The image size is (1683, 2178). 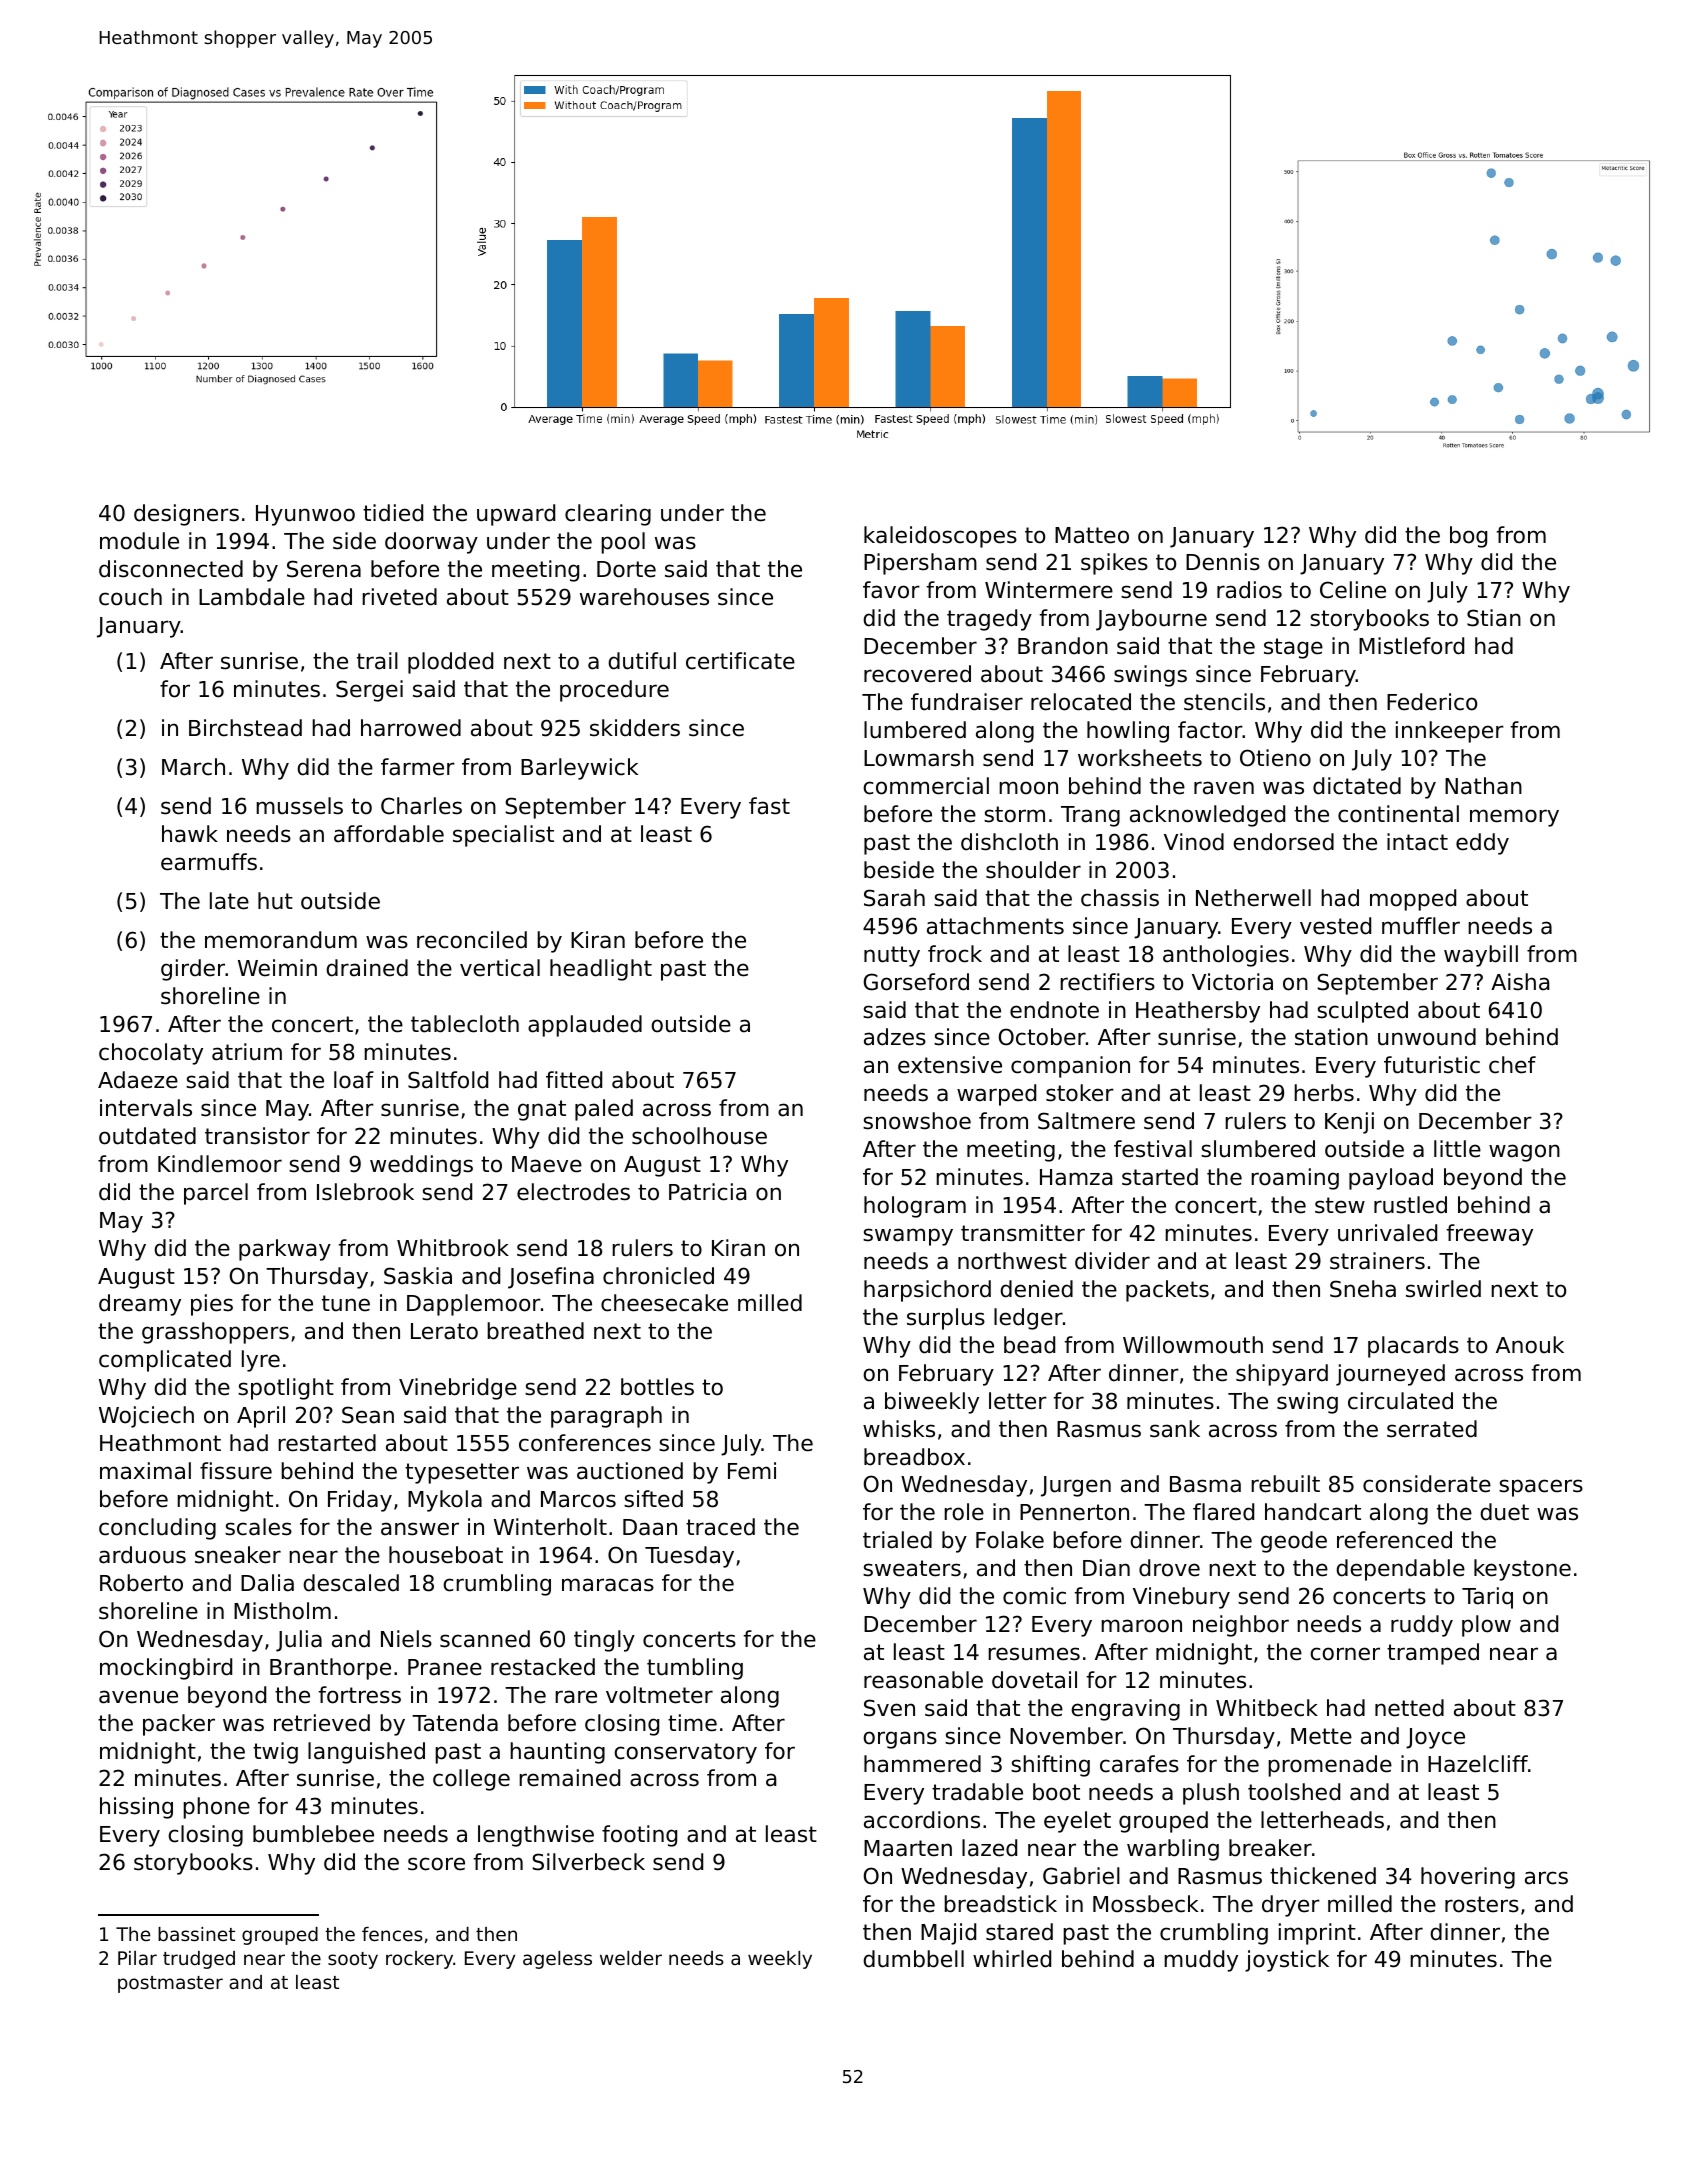 What do you see at coordinates (1541, 1488) in the screenshot?
I see `spacers` at bounding box center [1541, 1488].
